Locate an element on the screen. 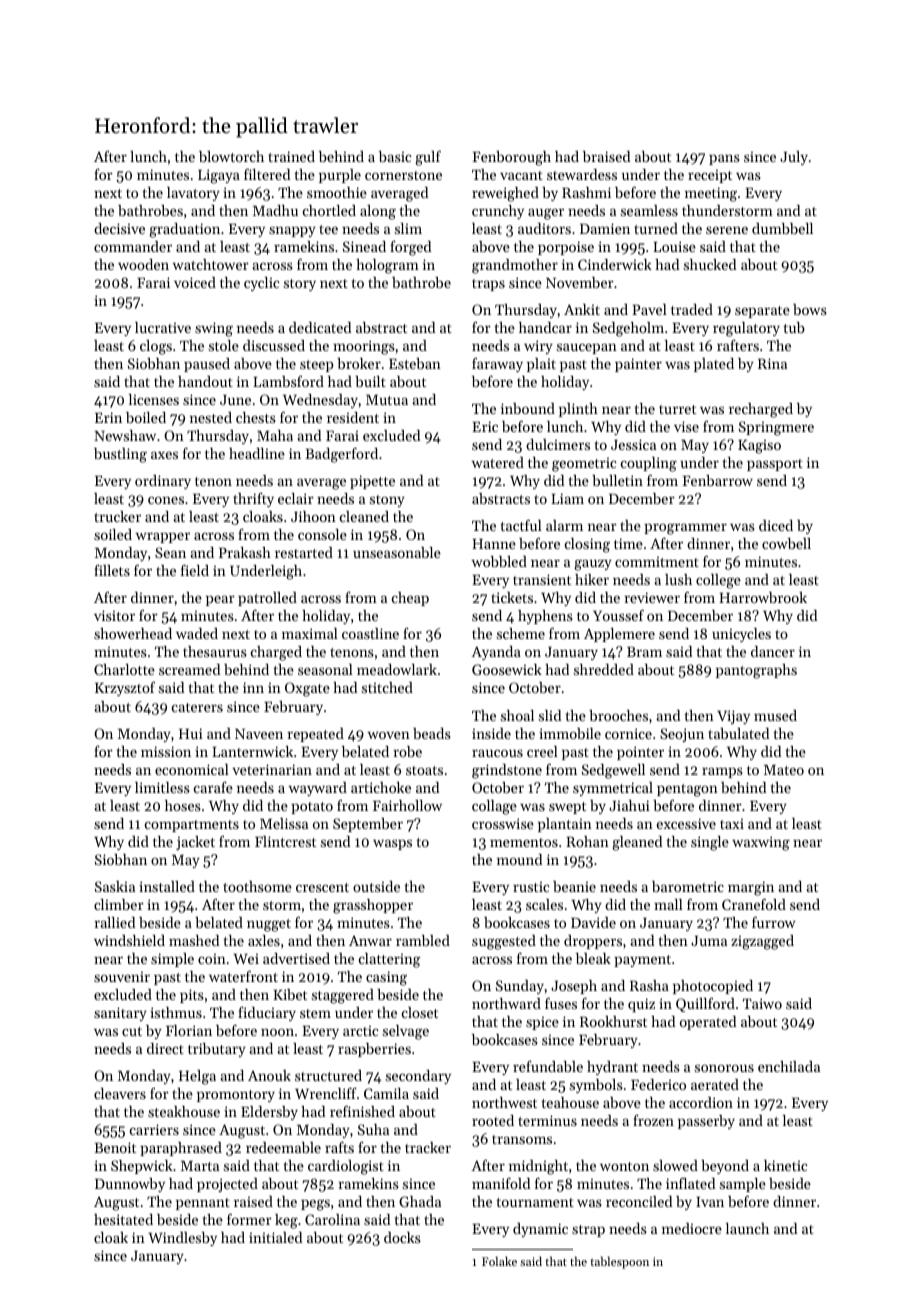  toothsome is located at coordinates (257, 886).
